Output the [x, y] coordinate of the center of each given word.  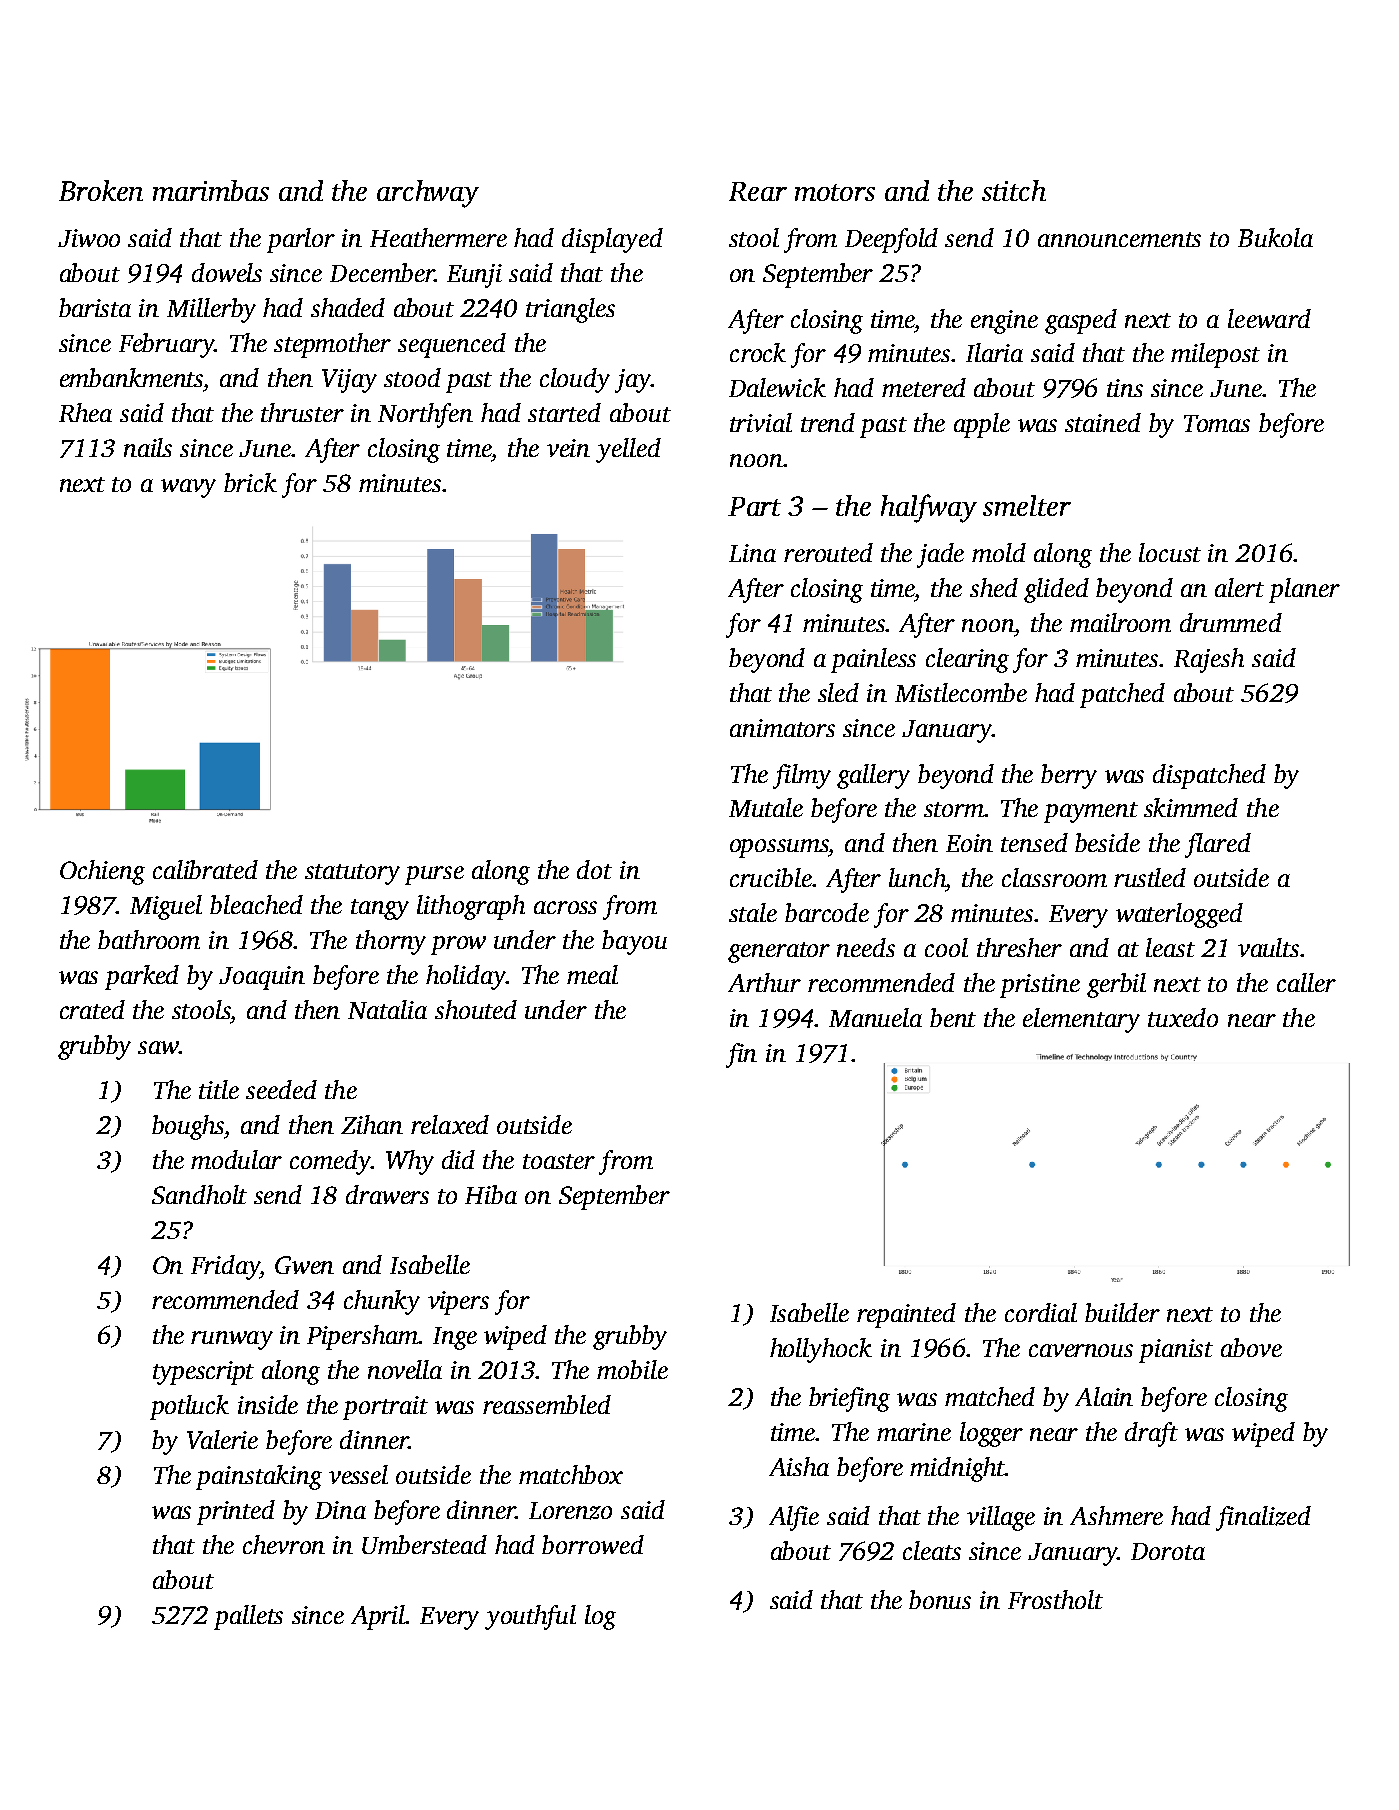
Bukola [1275, 237]
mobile [632, 1369]
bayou [634, 942]
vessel [358, 1474]
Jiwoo [89, 238]
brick [250, 482]
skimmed [1191, 807]
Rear [758, 191]
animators [782, 728]
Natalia [387, 1009]
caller [1306, 982]
